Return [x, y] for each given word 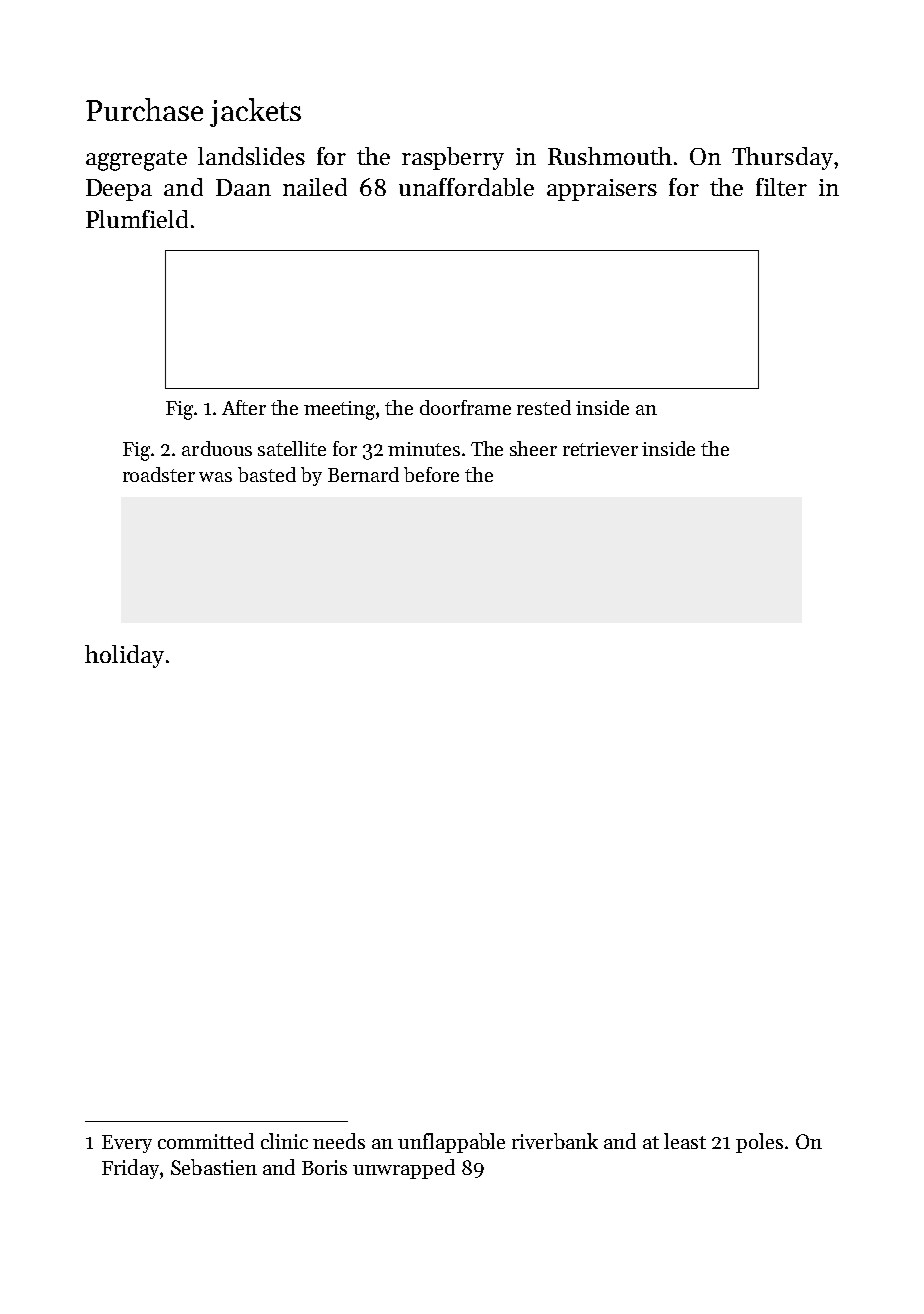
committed [206, 1141]
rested [544, 407]
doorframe [465, 407]
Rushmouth [610, 156]
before [431, 474]
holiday [124, 656]
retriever [600, 449]
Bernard [363, 474]
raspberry [453, 158]
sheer [533, 448]
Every [127, 1144]
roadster [159, 474]
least [685, 1141]
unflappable [451, 1143]
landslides [251, 156]
